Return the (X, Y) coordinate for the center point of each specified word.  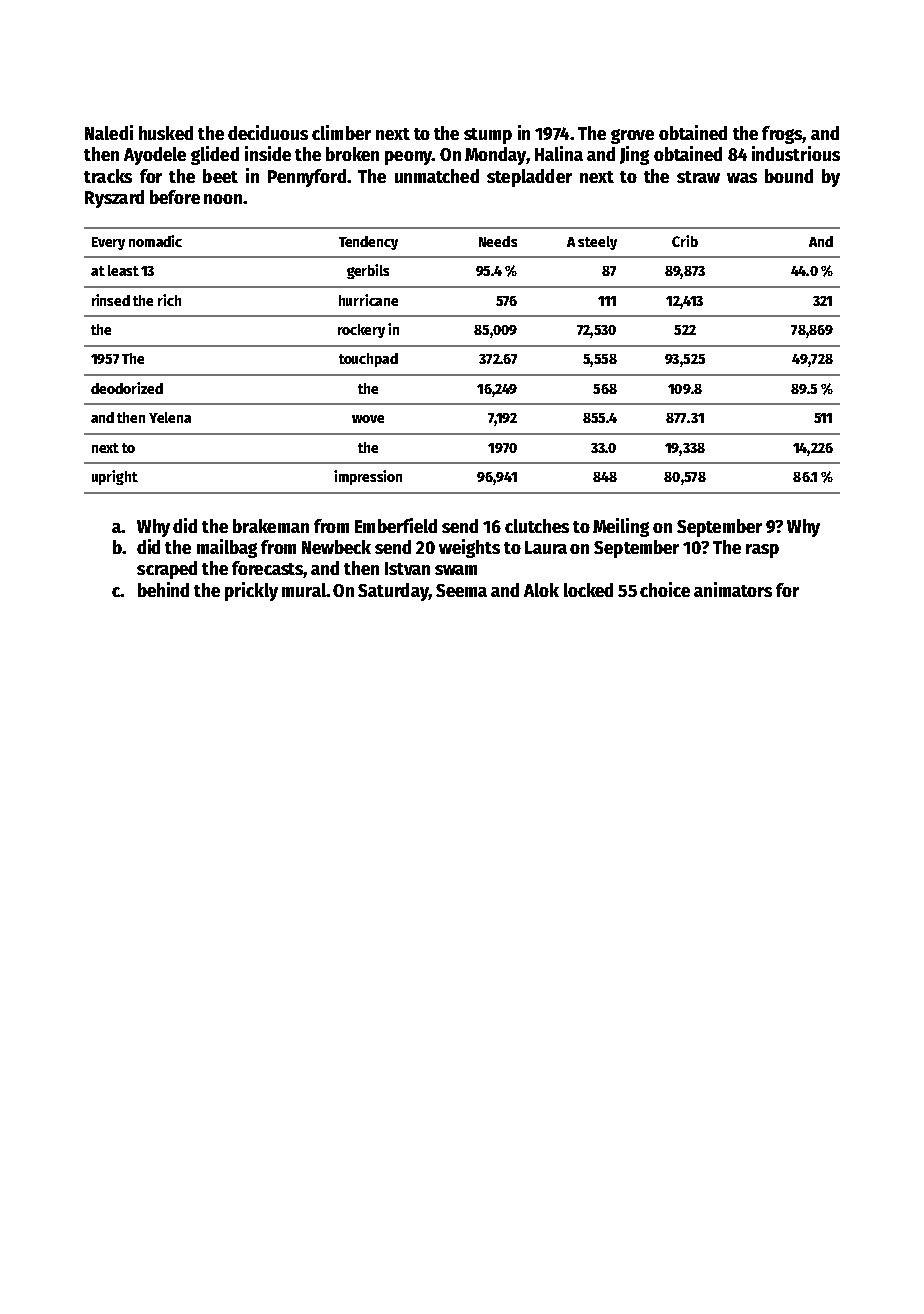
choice (665, 589)
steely (597, 243)
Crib (685, 241)
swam (456, 570)
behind (163, 589)
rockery (361, 331)
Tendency (368, 243)
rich (169, 300)
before (175, 197)
